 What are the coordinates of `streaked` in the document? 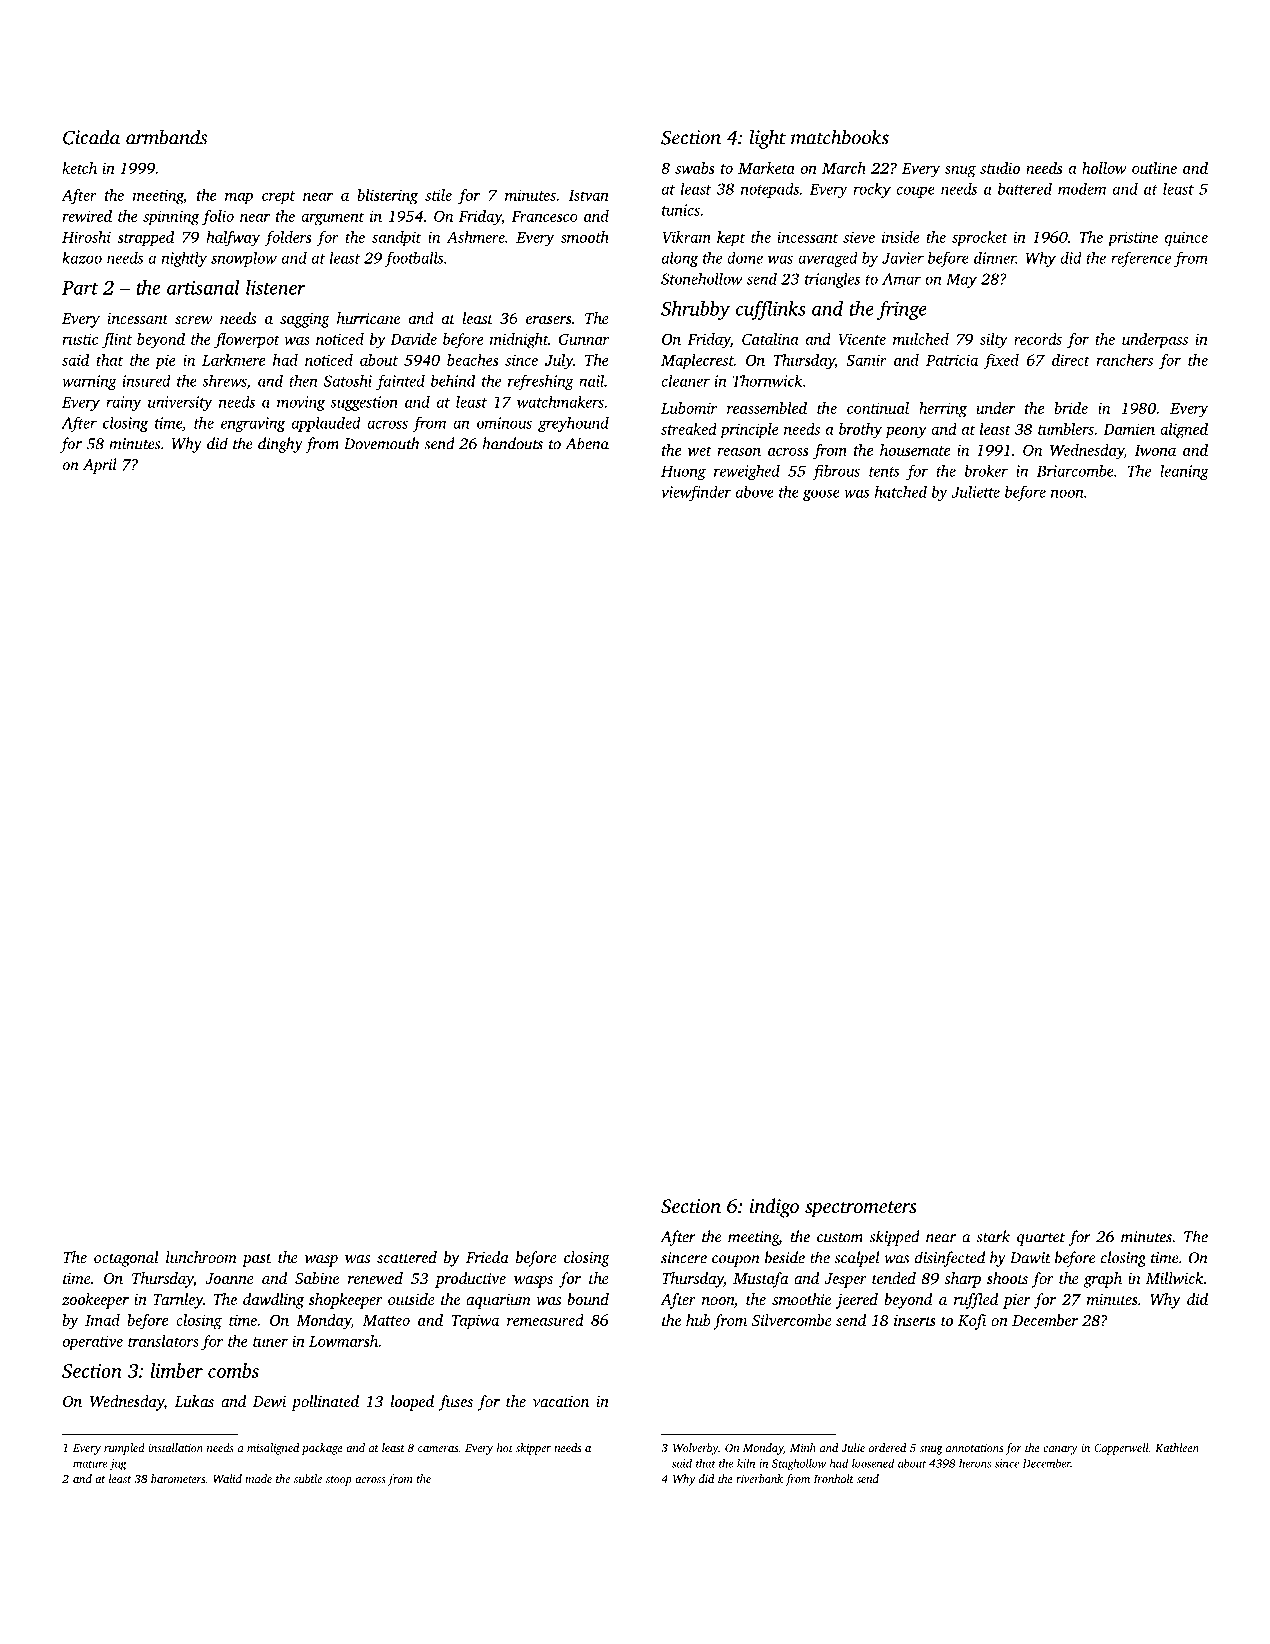 It's located at (689, 429).
